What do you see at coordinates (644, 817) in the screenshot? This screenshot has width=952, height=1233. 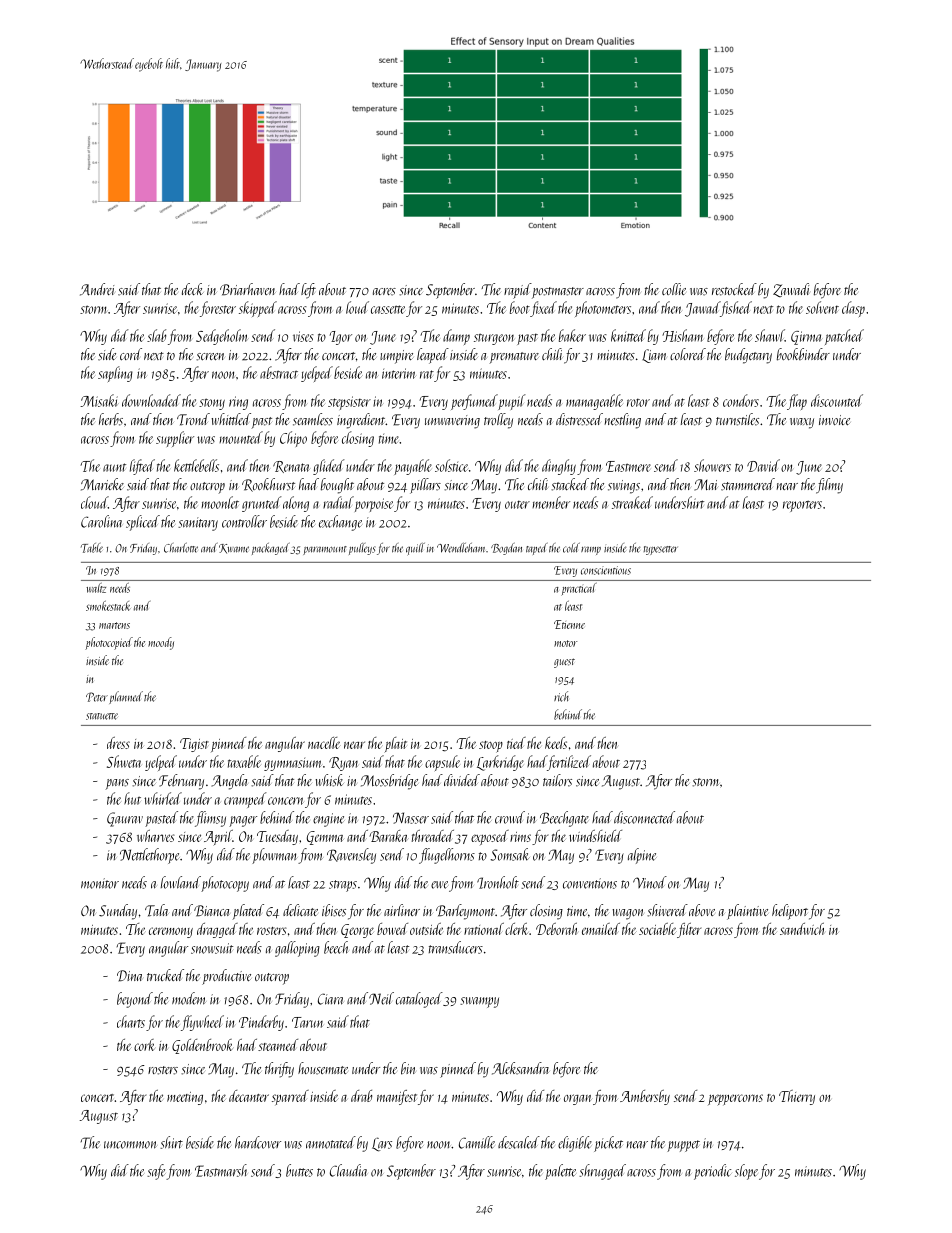 I see `disconnected` at bounding box center [644, 817].
